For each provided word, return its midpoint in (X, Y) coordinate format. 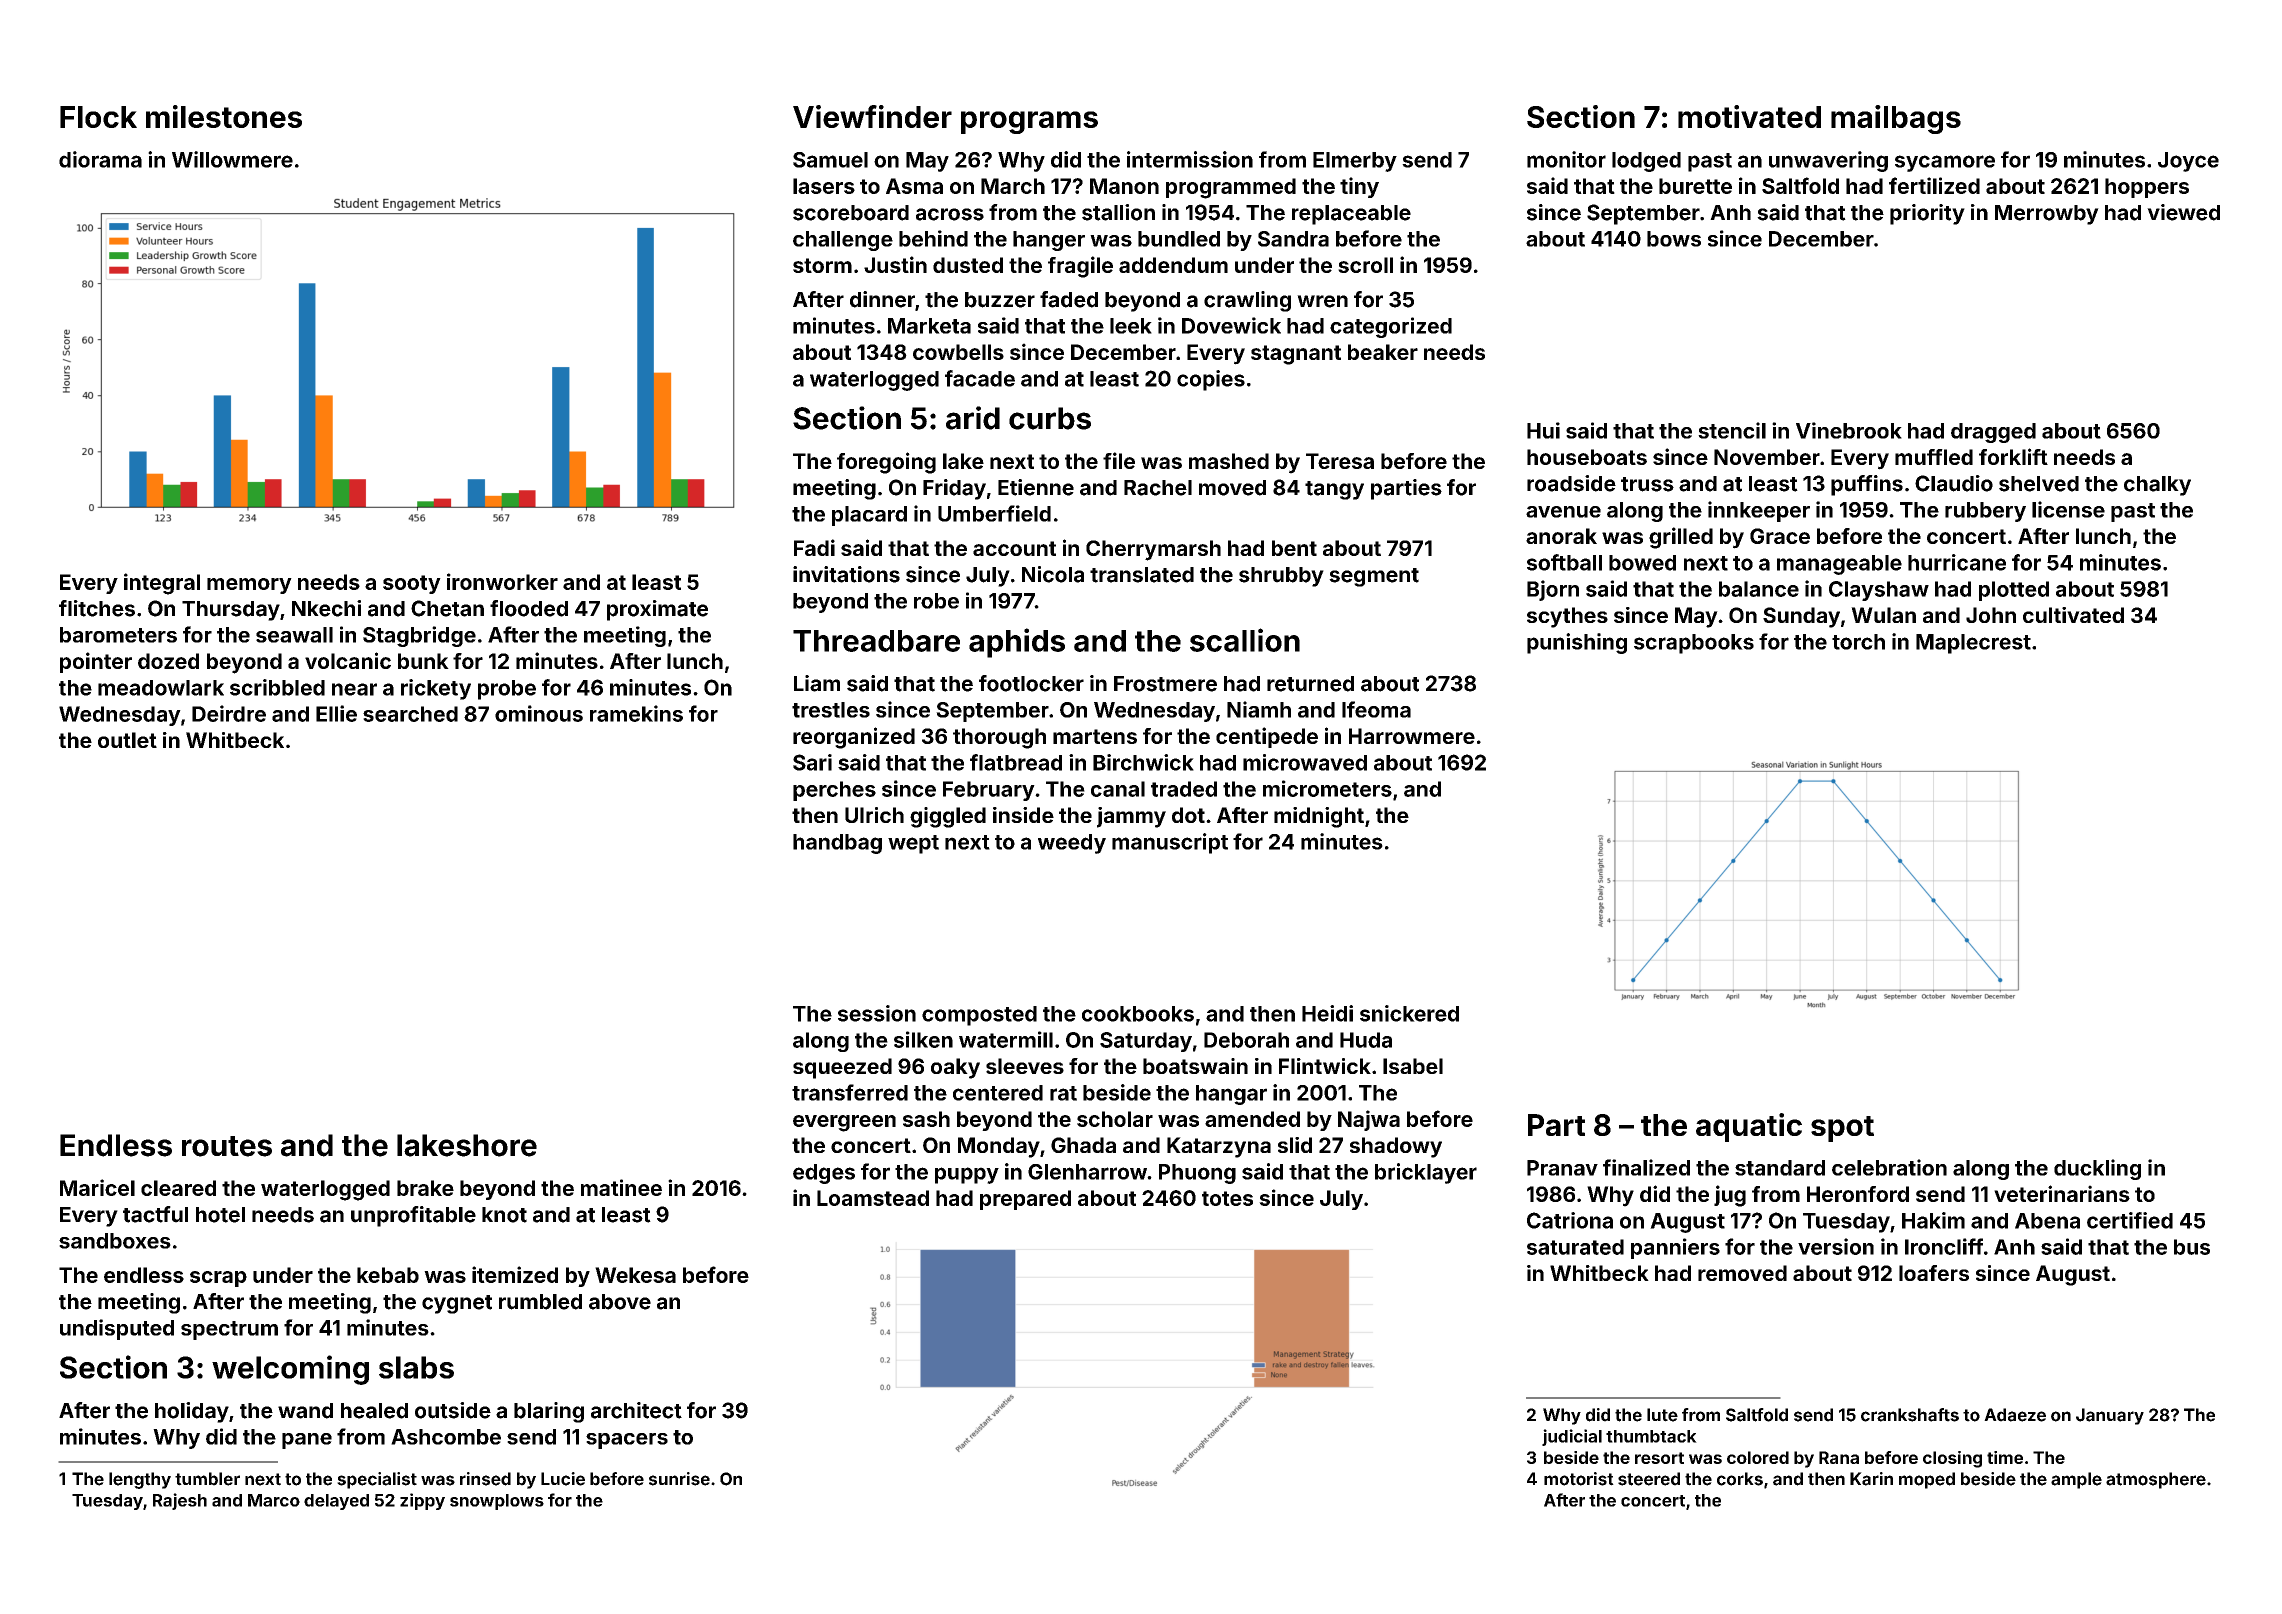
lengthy (140, 1480)
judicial (1572, 1437)
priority (1927, 214)
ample (2076, 1480)
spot (1842, 1129)
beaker (1383, 352)
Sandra (1293, 239)
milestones (224, 116)
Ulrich (874, 815)
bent (1294, 548)
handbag (837, 844)
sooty (412, 584)
